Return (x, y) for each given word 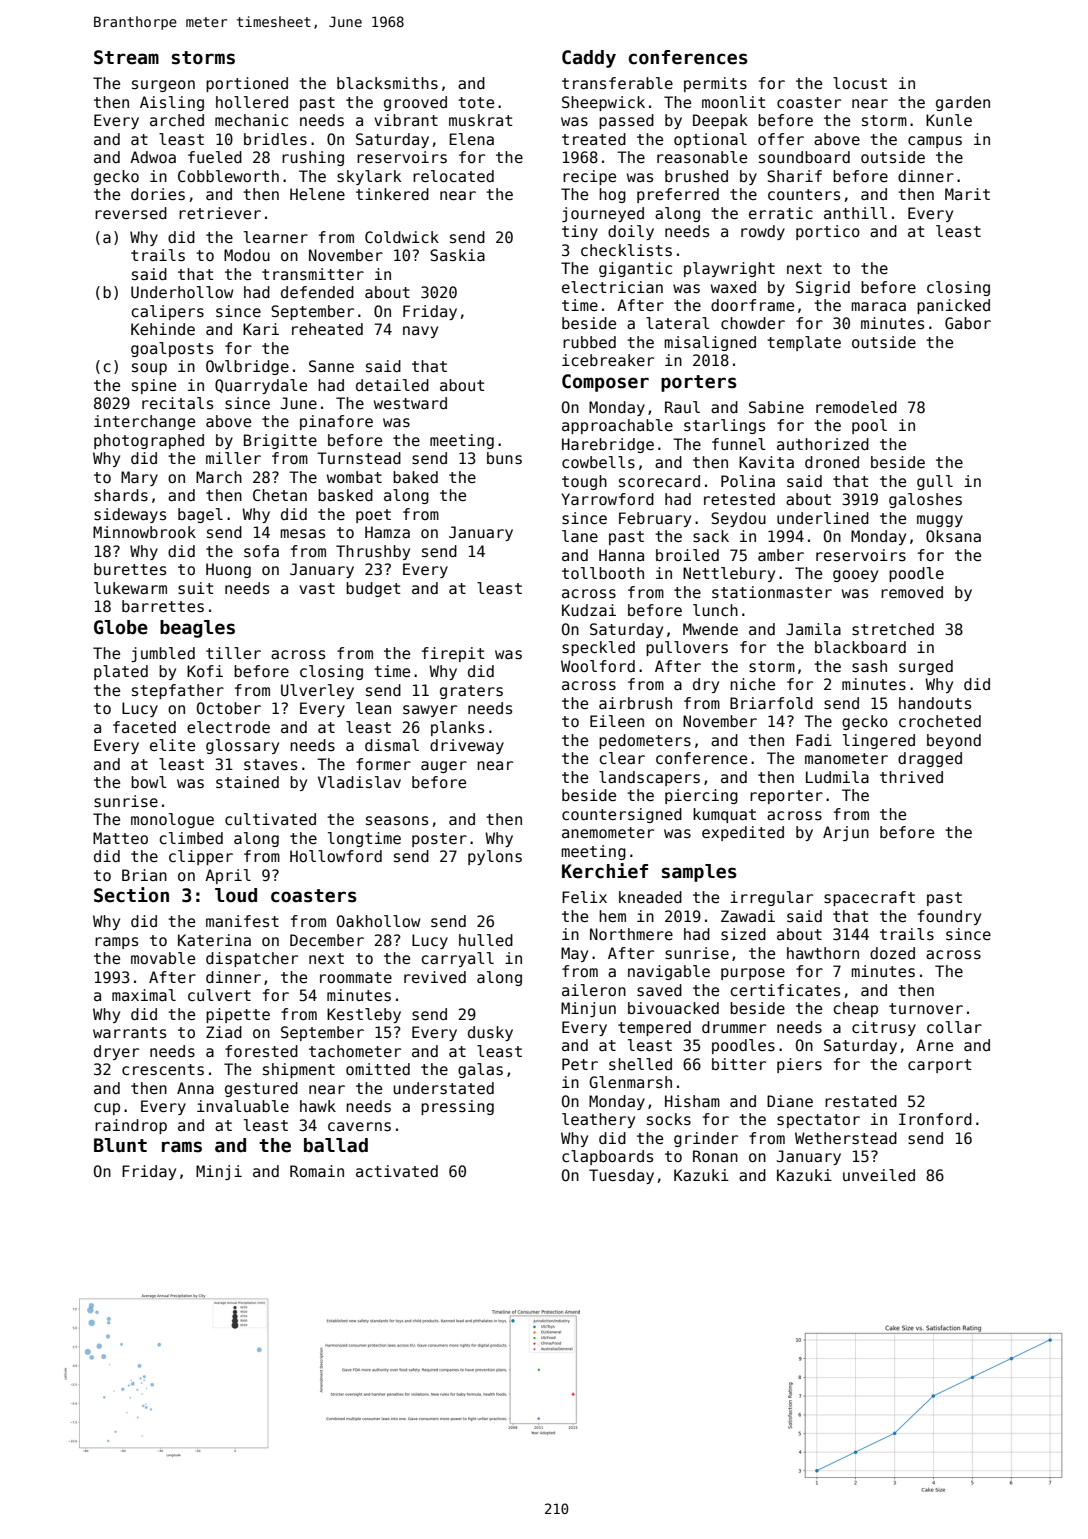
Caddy (589, 59)
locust (860, 83)
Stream (126, 57)
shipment (299, 1070)
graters (471, 692)
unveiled (879, 1175)
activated (397, 1171)
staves (270, 764)
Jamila (813, 629)
